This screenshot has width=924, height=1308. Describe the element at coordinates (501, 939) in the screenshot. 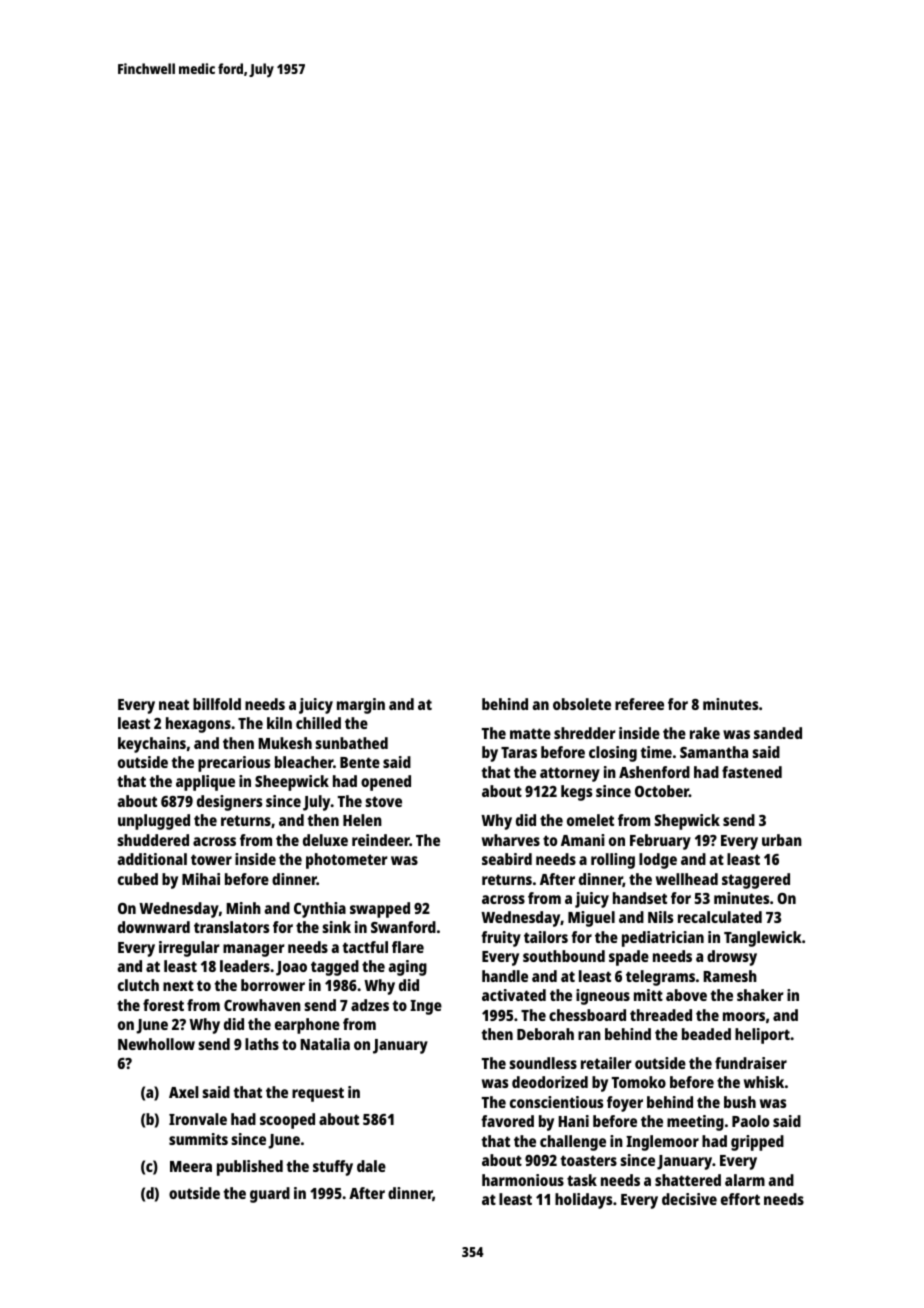

I see `fruity` at that location.
